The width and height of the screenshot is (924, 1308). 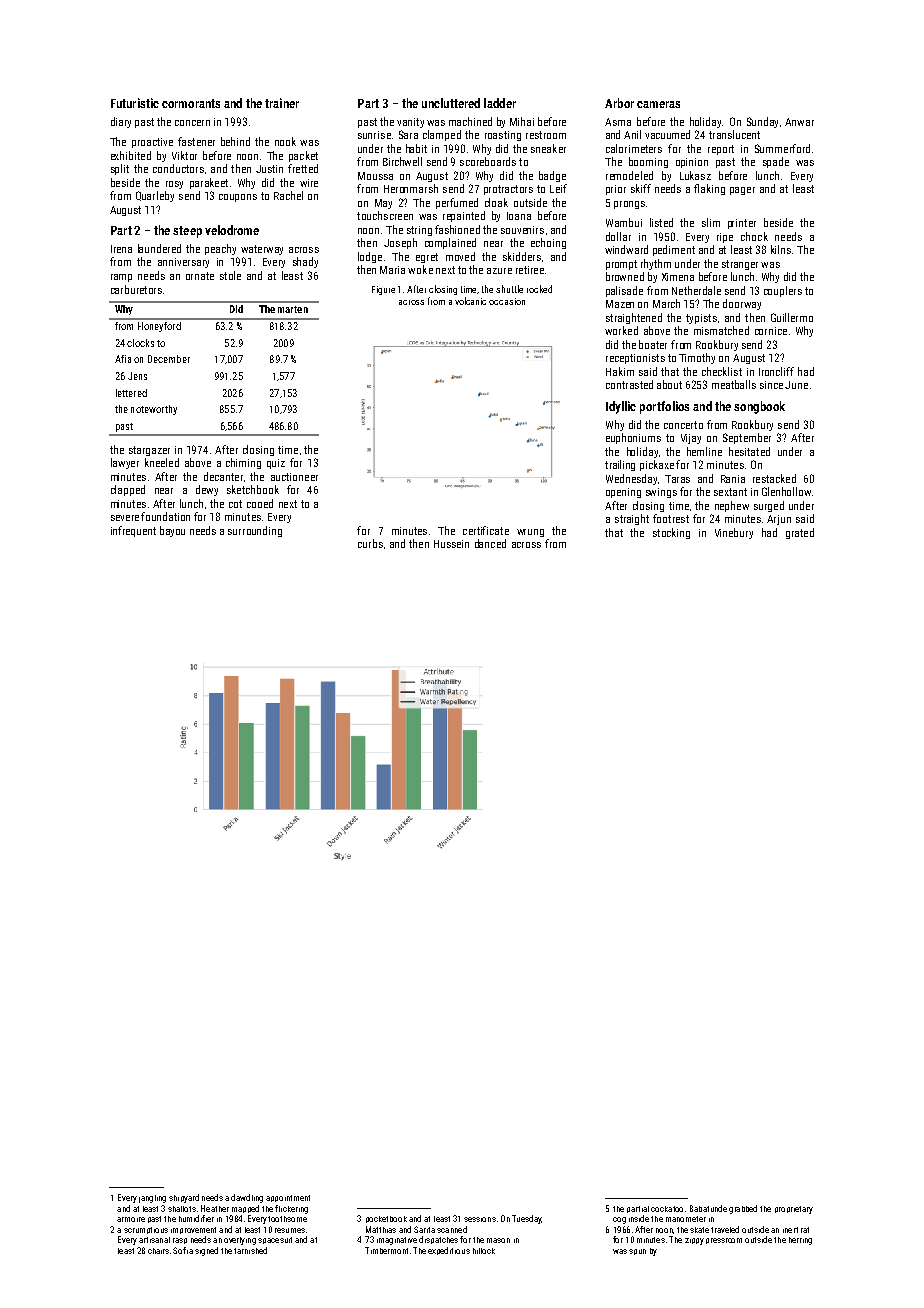 I want to click on Anwar, so click(x=799, y=122).
